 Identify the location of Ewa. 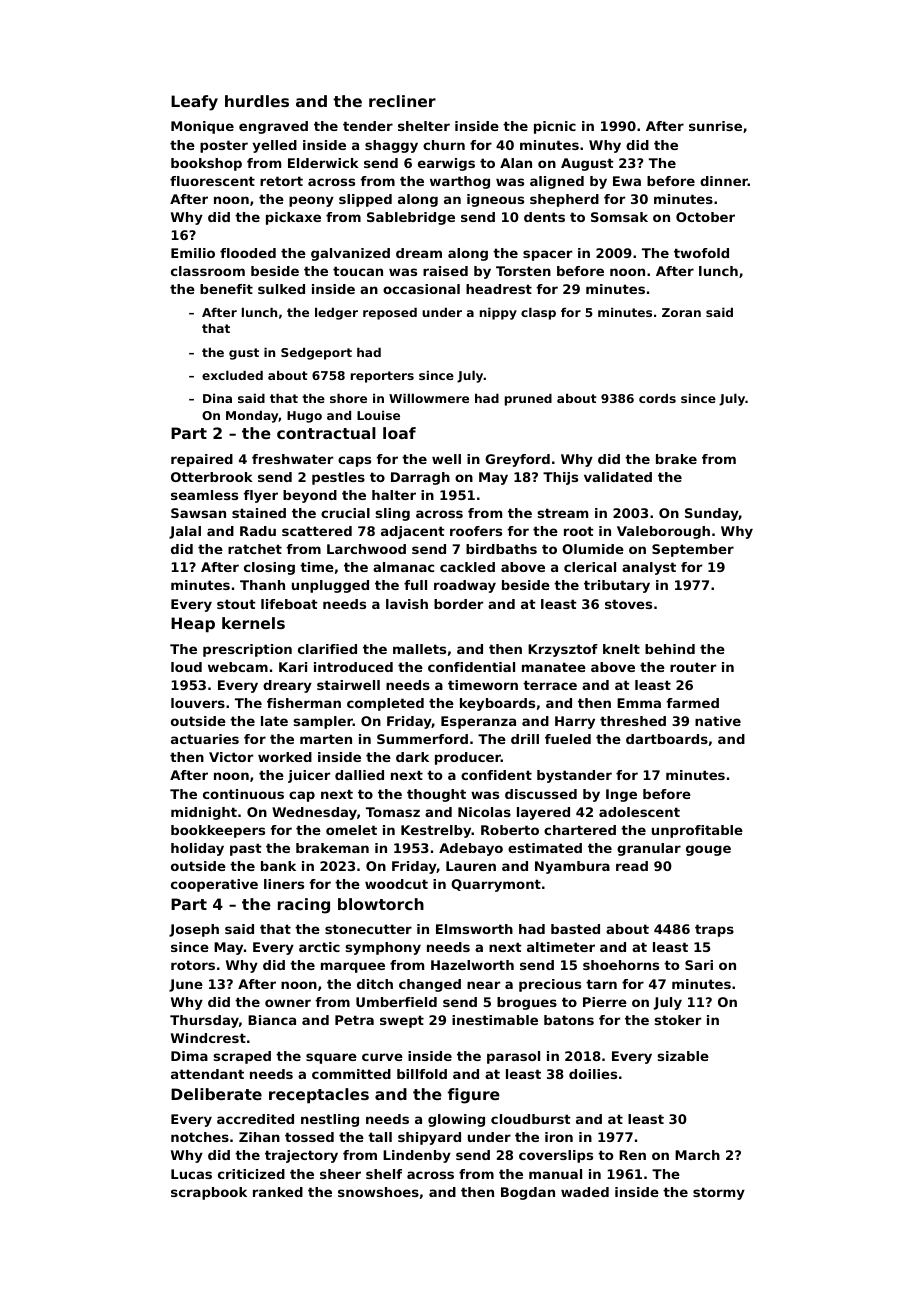
(627, 181).
